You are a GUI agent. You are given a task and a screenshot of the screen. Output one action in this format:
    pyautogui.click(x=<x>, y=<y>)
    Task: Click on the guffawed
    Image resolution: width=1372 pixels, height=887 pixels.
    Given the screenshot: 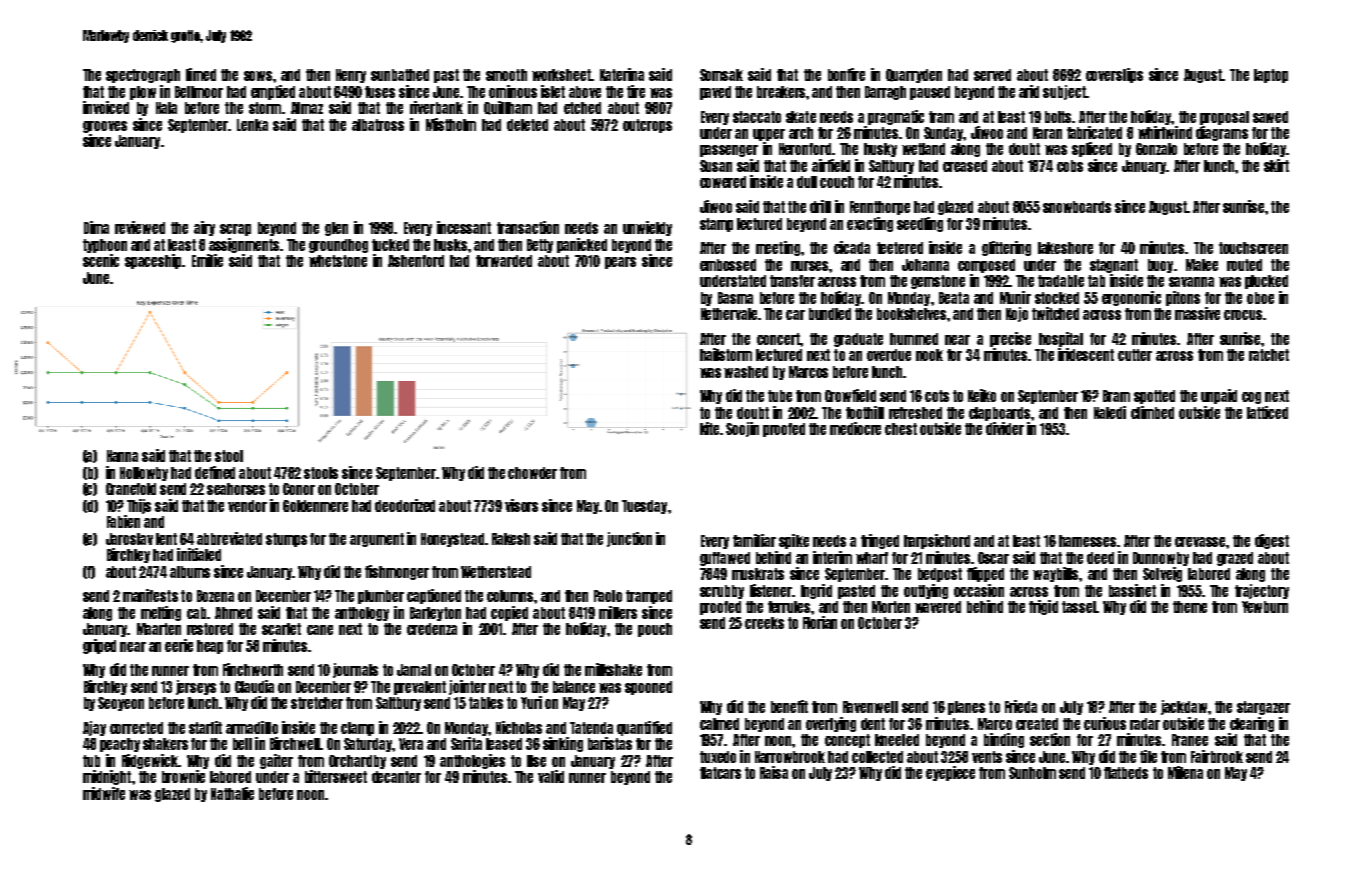 What is the action you would take?
    pyautogui.click(x=725, y=559)
